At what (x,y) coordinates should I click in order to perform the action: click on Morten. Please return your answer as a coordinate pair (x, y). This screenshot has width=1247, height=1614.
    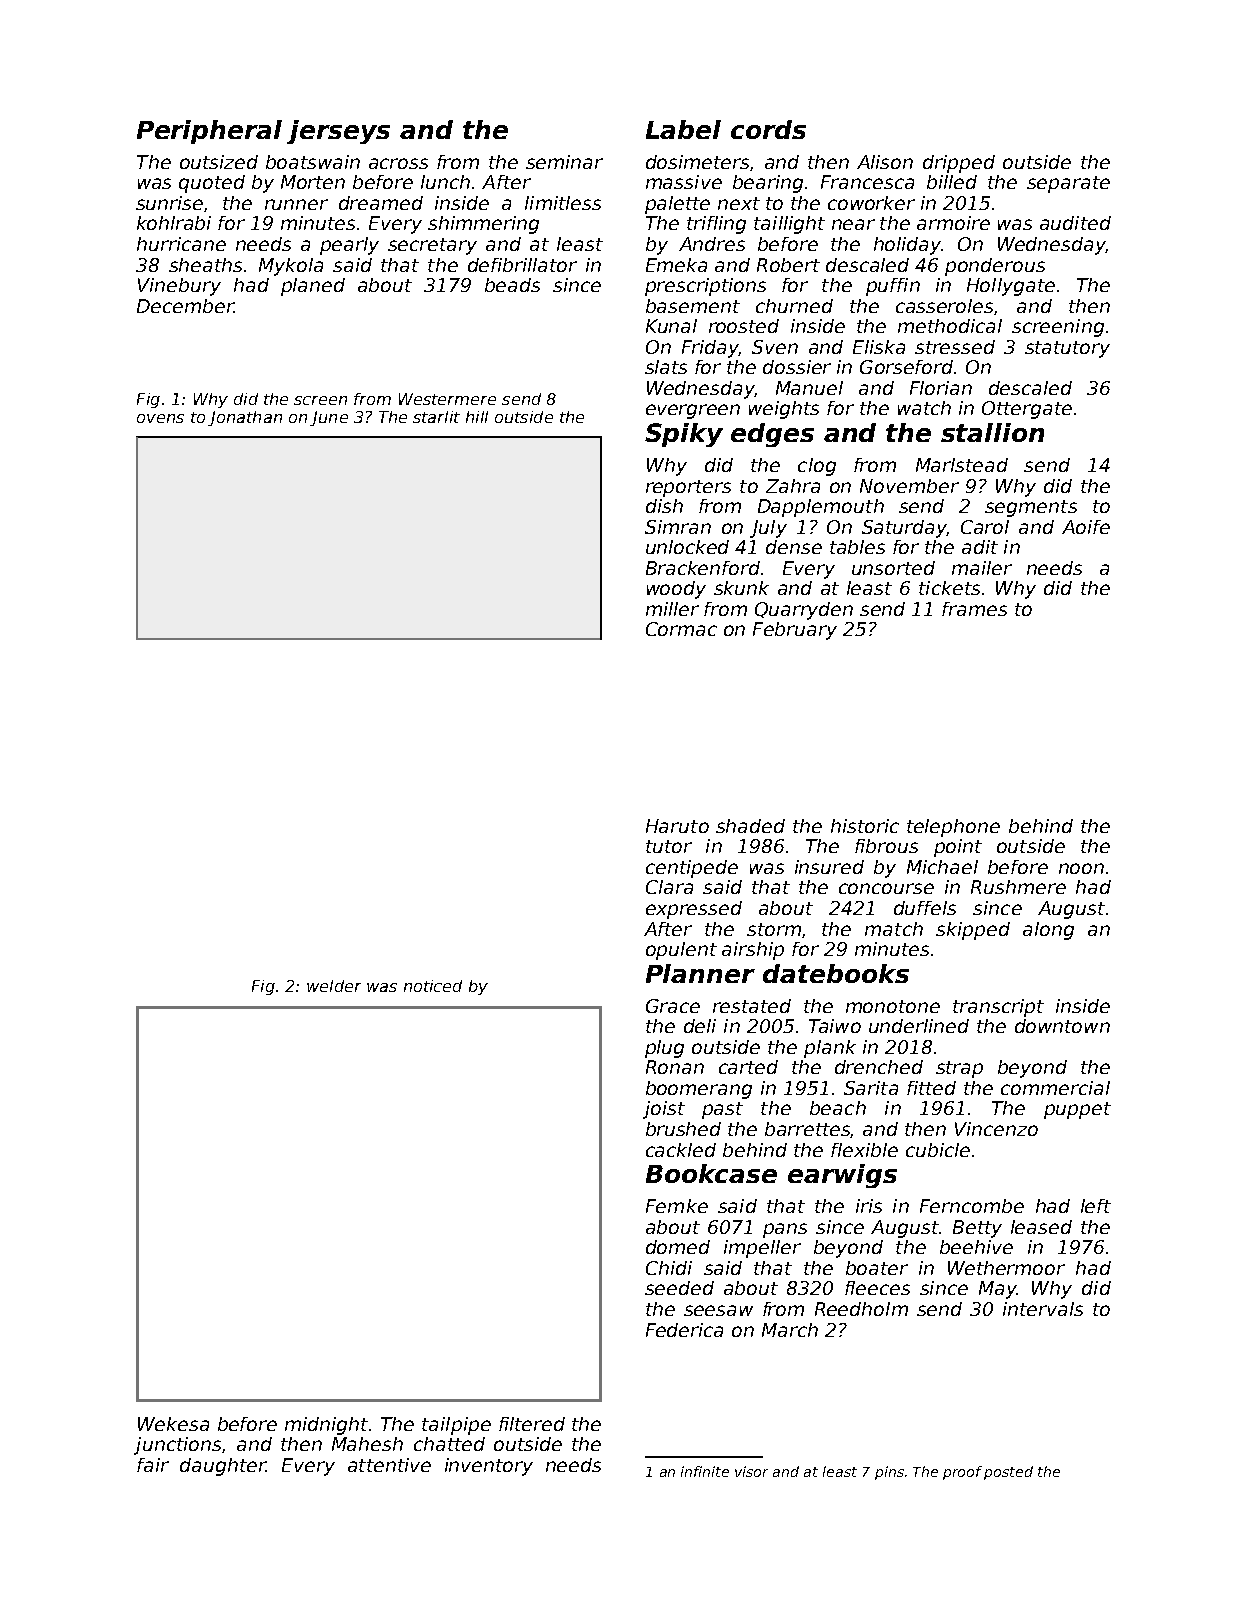
    Looking at the image, I should click on (313, 182).
